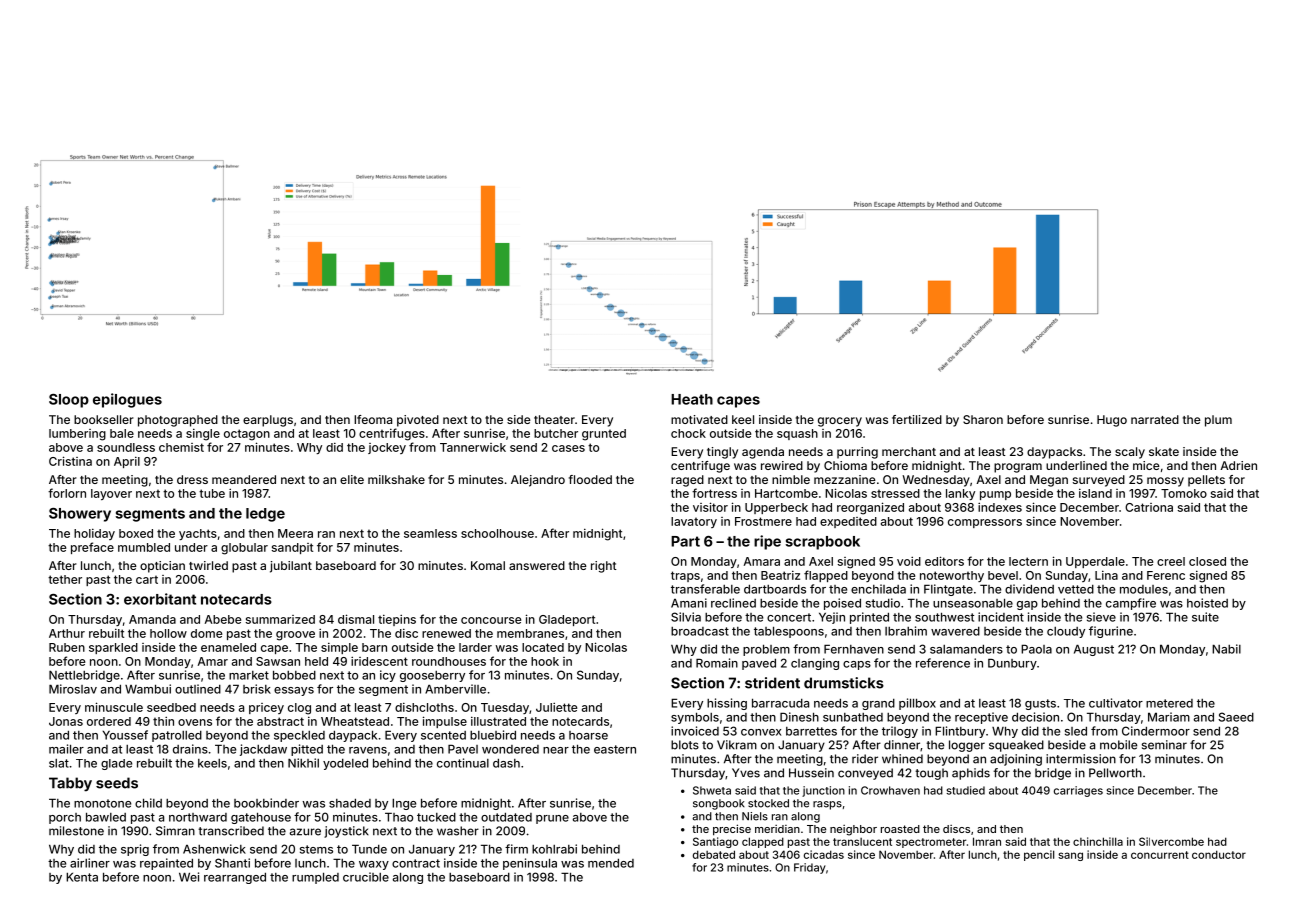 This screenshot has height=924, width=1308. What do you see at coordinates (588, 735) in the screenshot?
I see `hoarse` at bounding box center [588, 735].
